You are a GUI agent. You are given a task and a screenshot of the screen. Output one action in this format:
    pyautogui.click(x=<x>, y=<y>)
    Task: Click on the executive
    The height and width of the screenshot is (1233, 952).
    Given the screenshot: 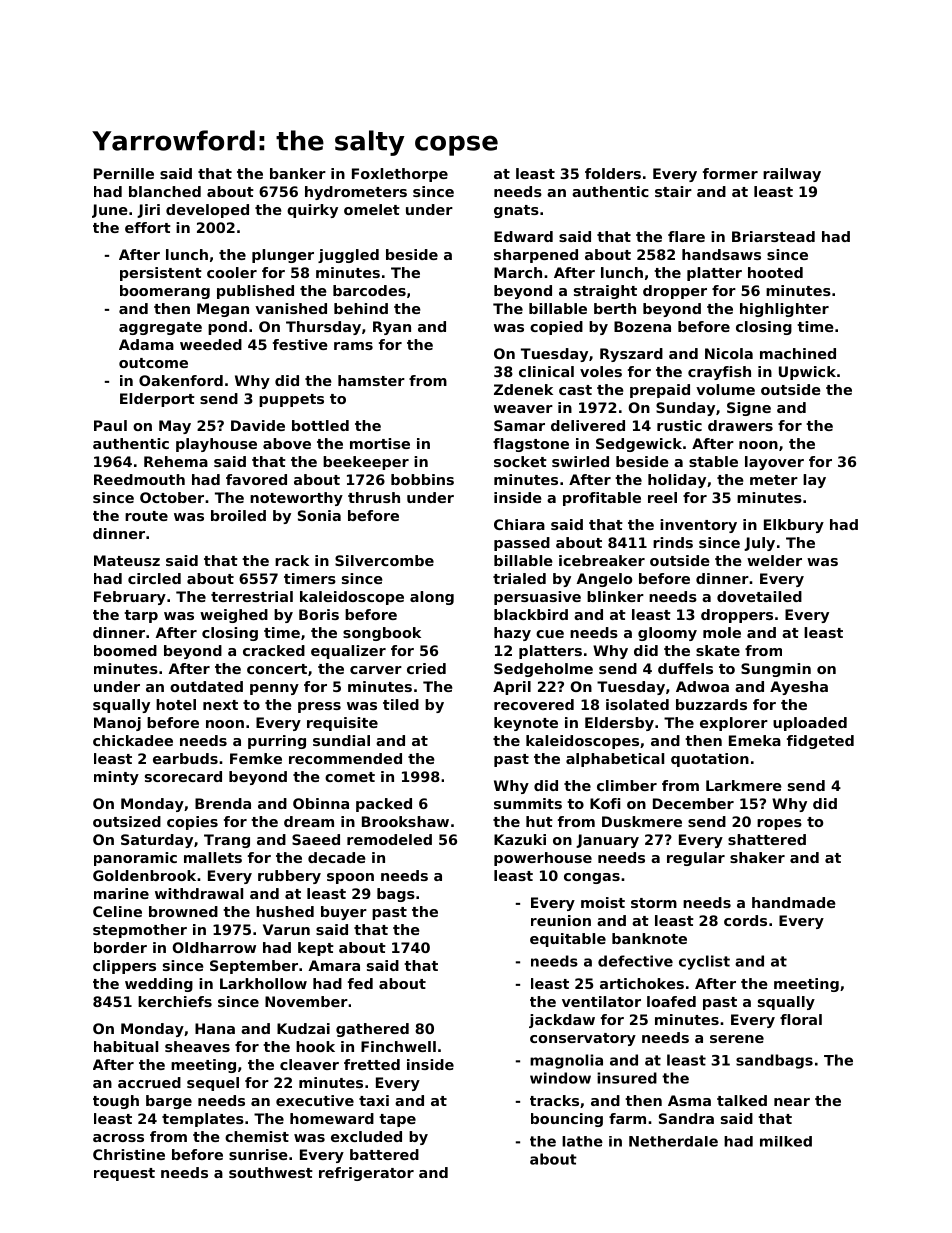 What is the action you would take?
    pyautogui.click(x=315, y=1100)
